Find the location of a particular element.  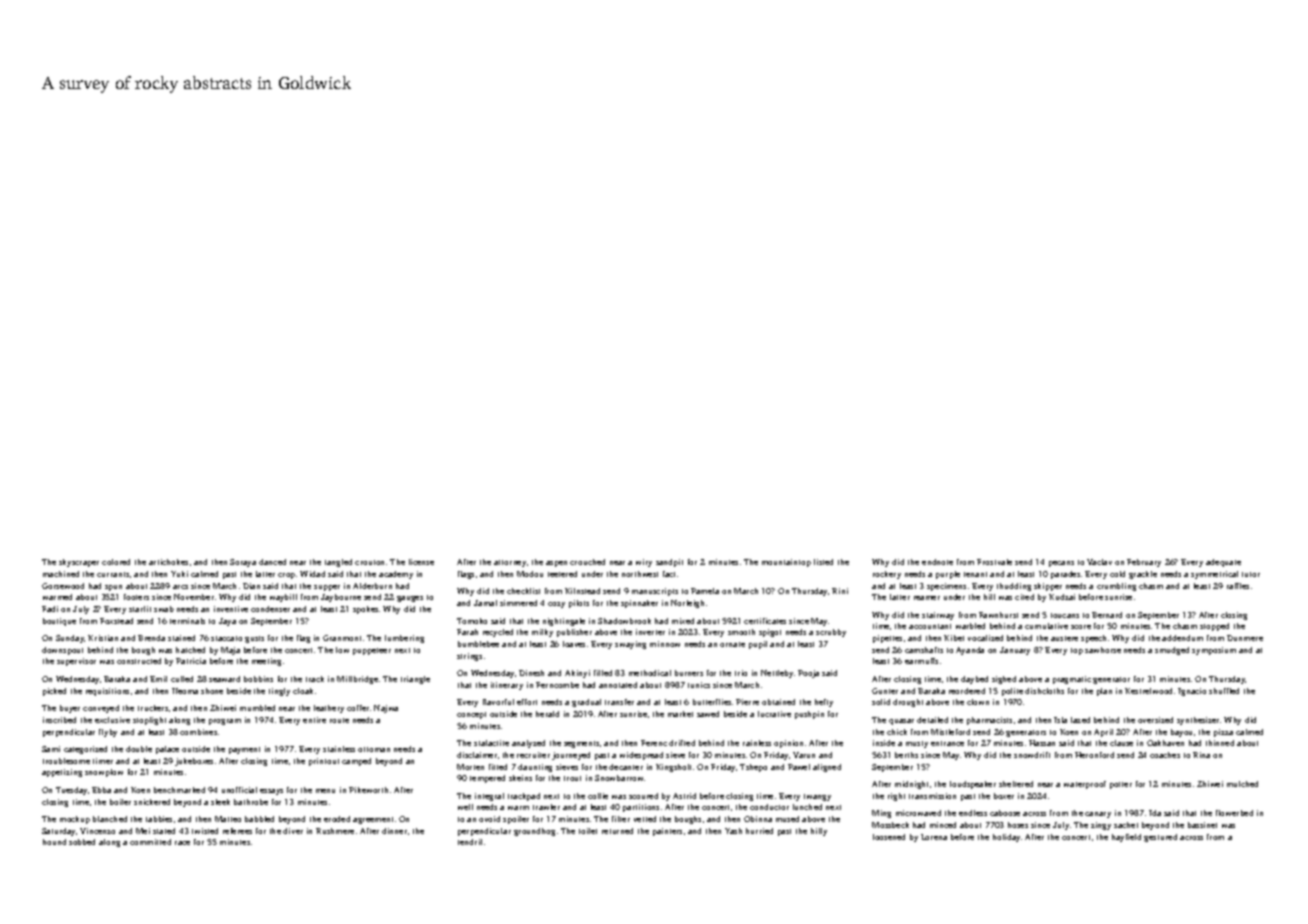

seaward is located at coordinates (224, 679).
